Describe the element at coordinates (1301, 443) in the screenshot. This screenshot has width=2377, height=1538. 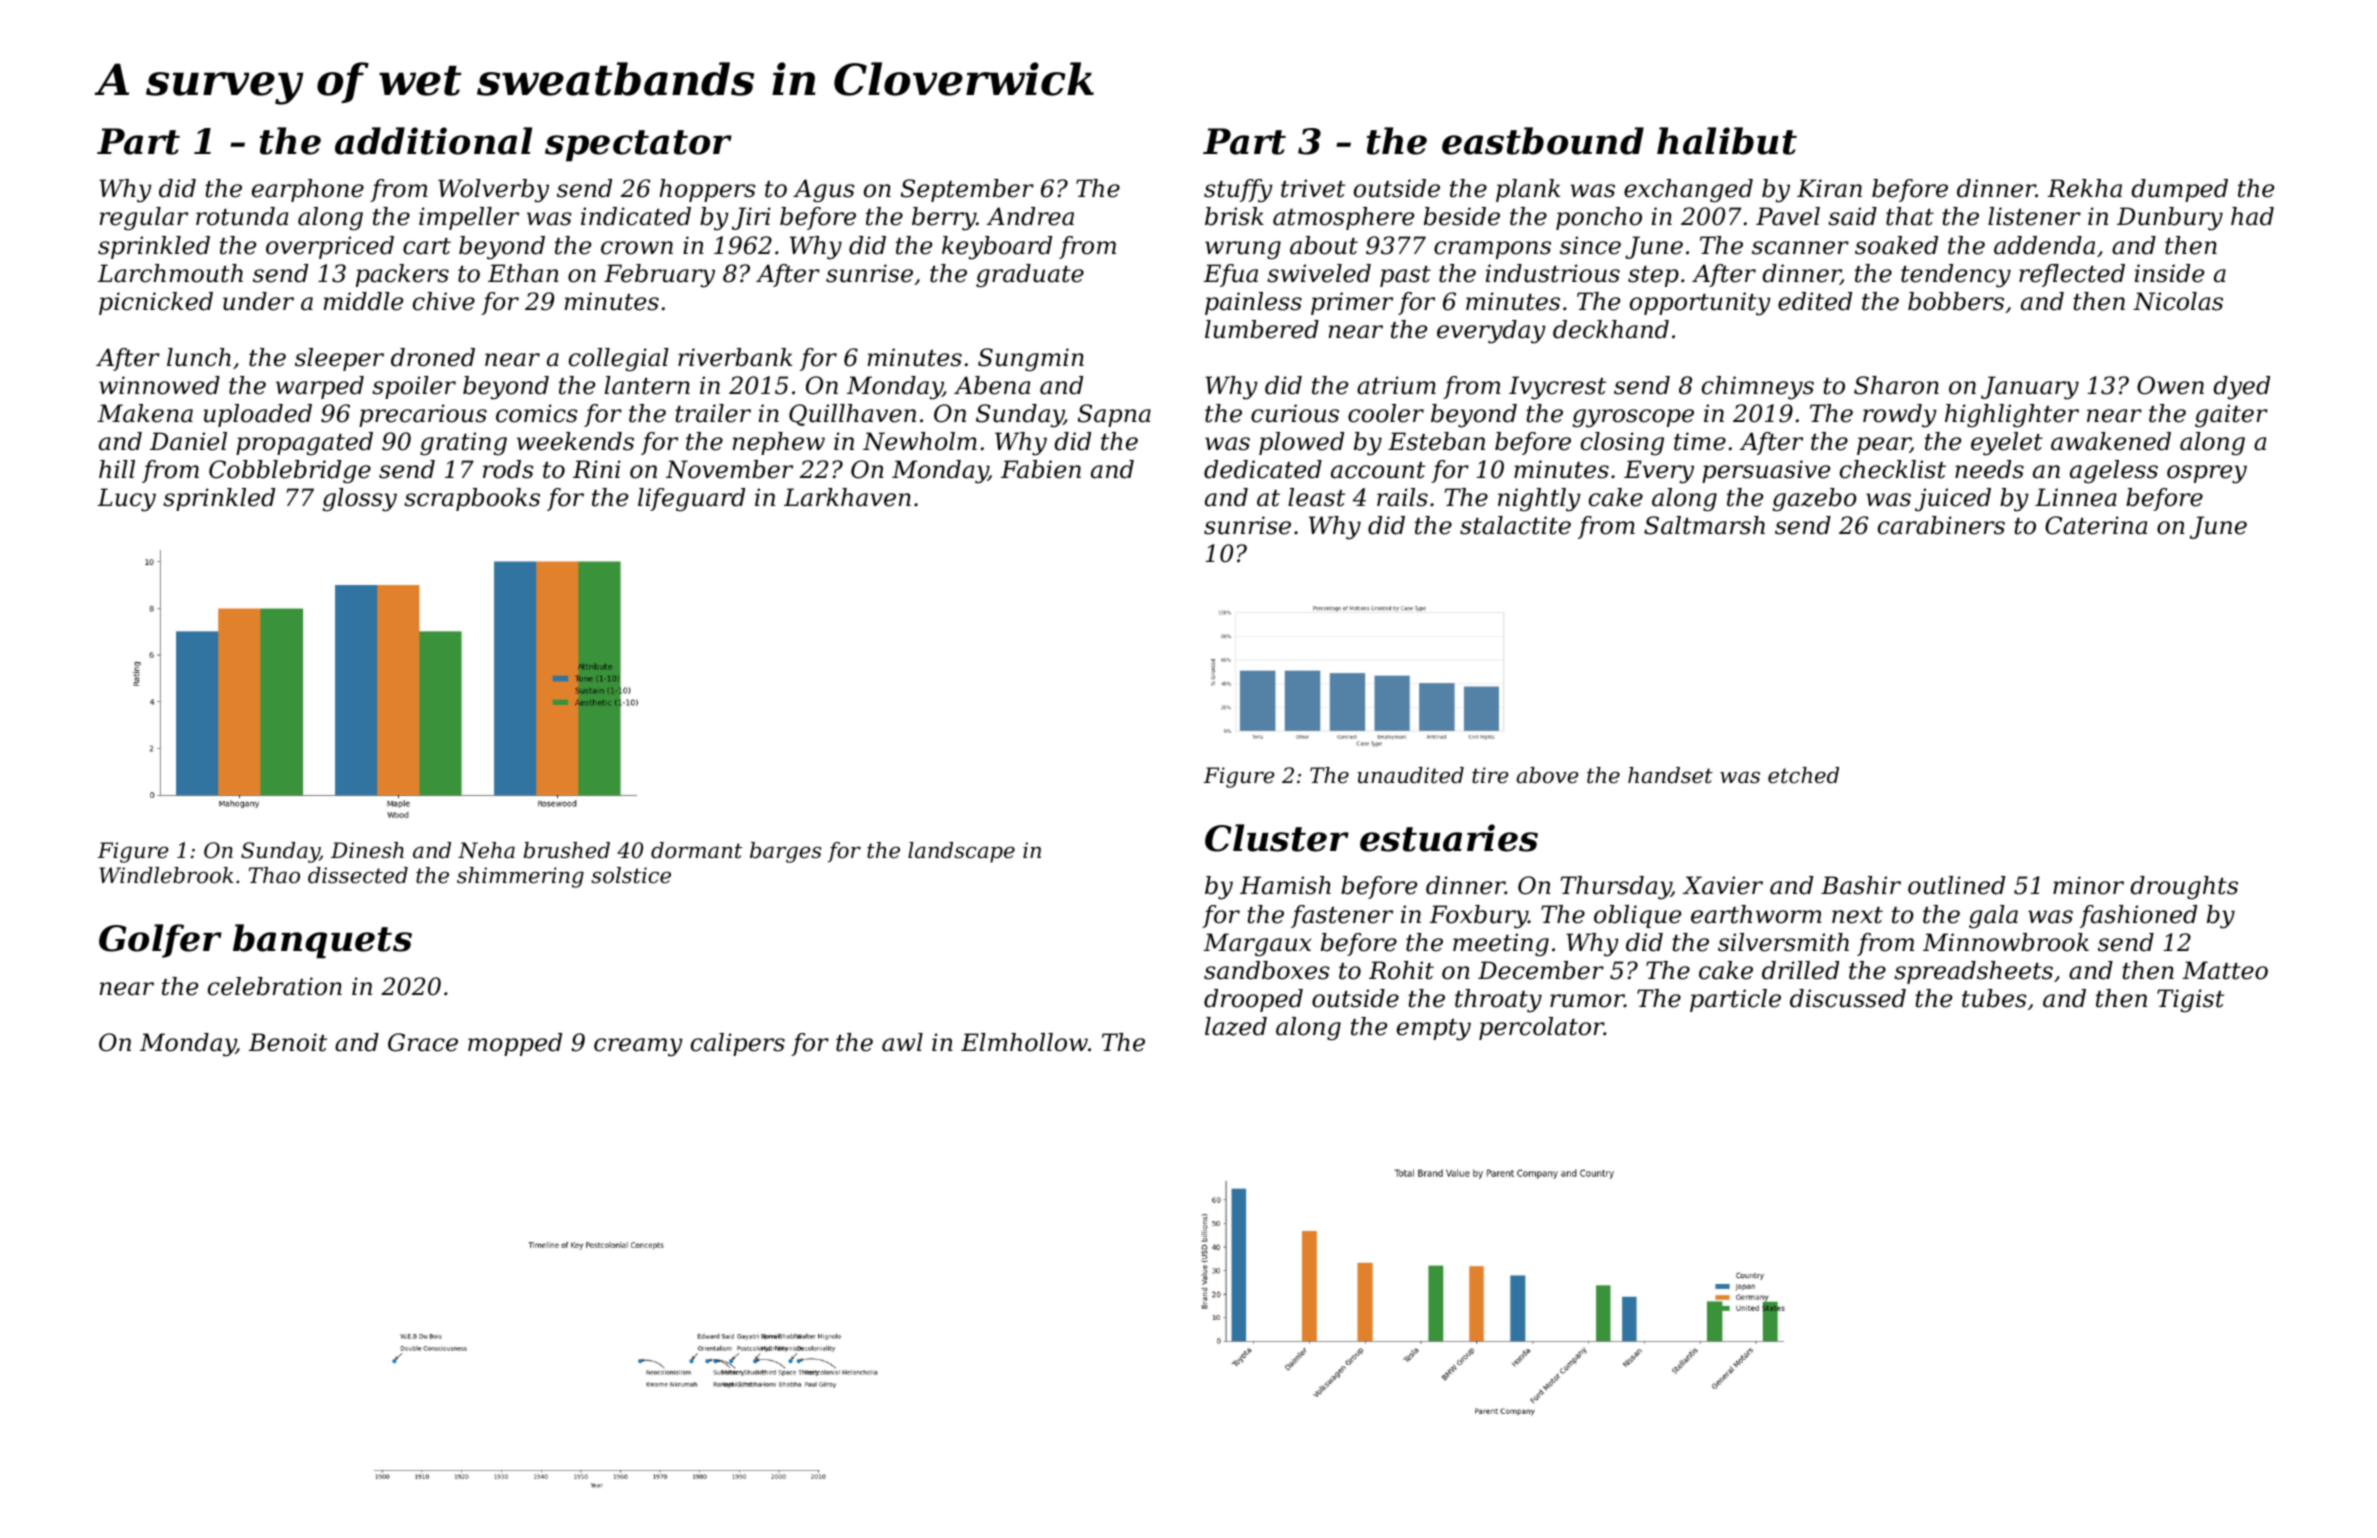
I see `plowed` at that location.
